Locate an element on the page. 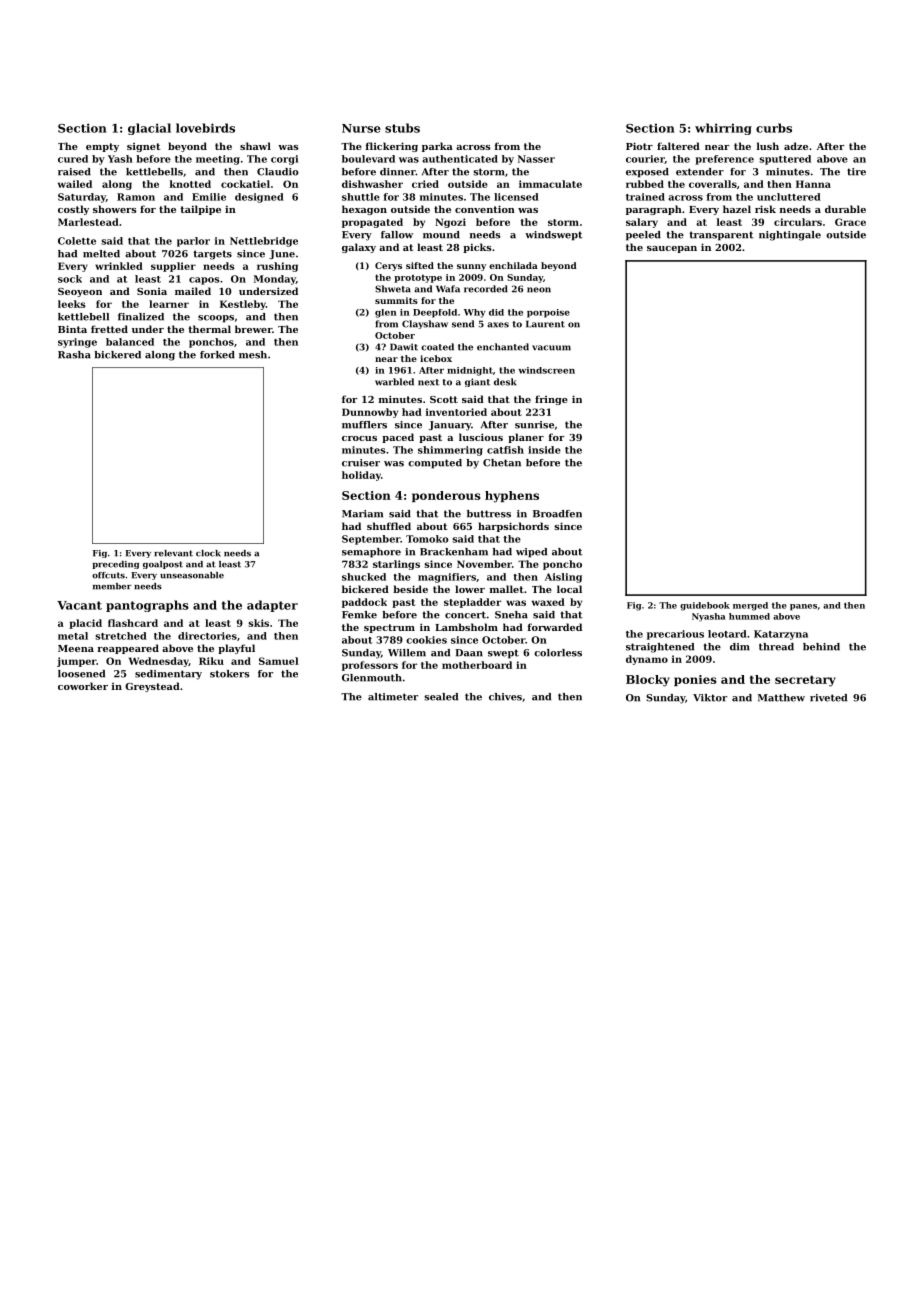  leeks is located at coordinates (71, 304).
